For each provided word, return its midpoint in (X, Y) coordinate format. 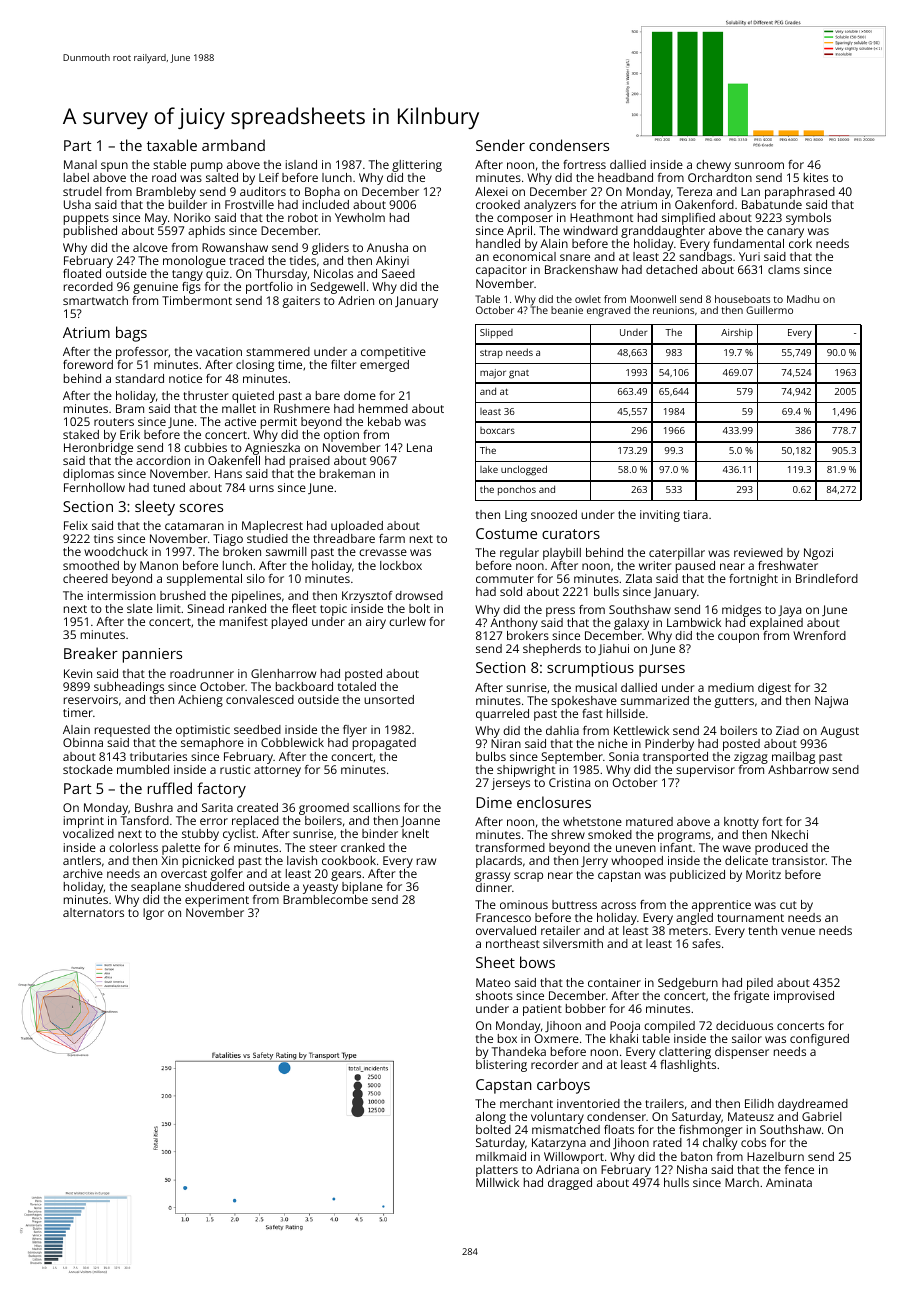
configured (819, 1040)
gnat (519, 374)
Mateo (493, 982)
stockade (88, 769)
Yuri (749, 256)
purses (662, 671)
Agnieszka (272, 449)
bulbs (491, 756)
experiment (217, 901)
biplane (362, 888)
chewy (713, 166)
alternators (93, 912)
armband (233, 145)
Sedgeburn (688, 984)
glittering (417, 166)
